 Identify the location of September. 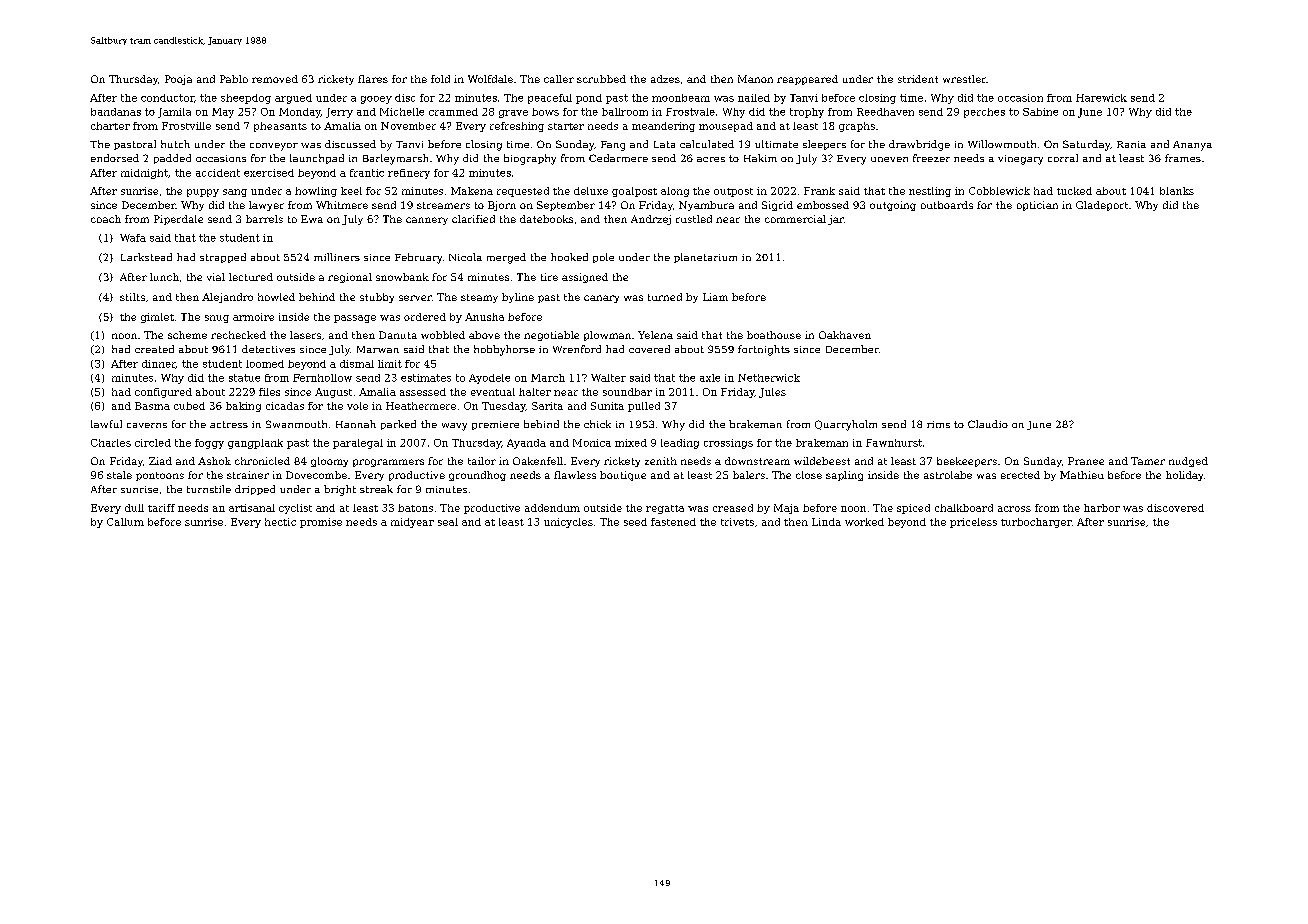
(566, 206).
